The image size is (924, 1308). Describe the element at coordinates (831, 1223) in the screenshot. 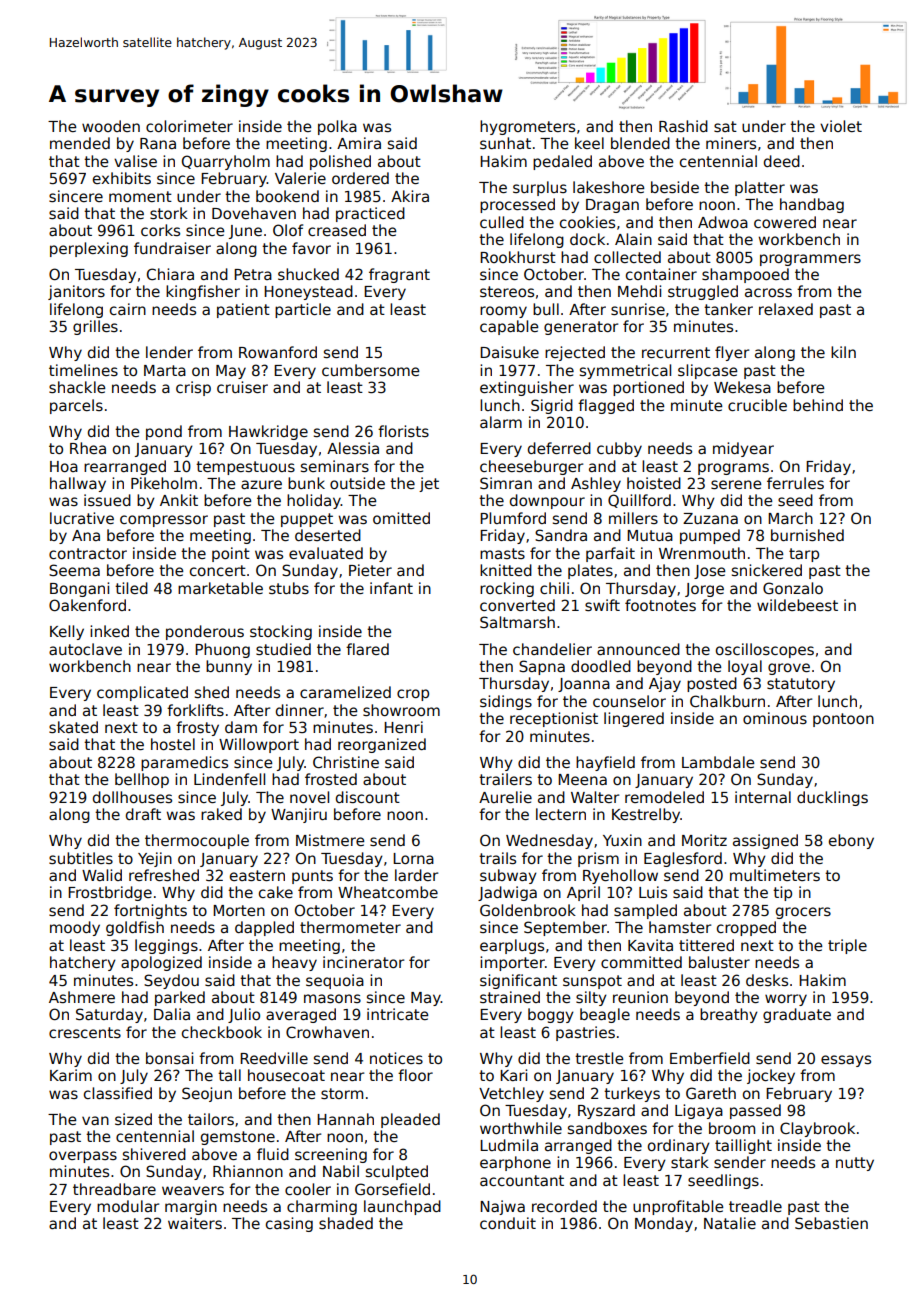

I see `Sebastien` at that location.
